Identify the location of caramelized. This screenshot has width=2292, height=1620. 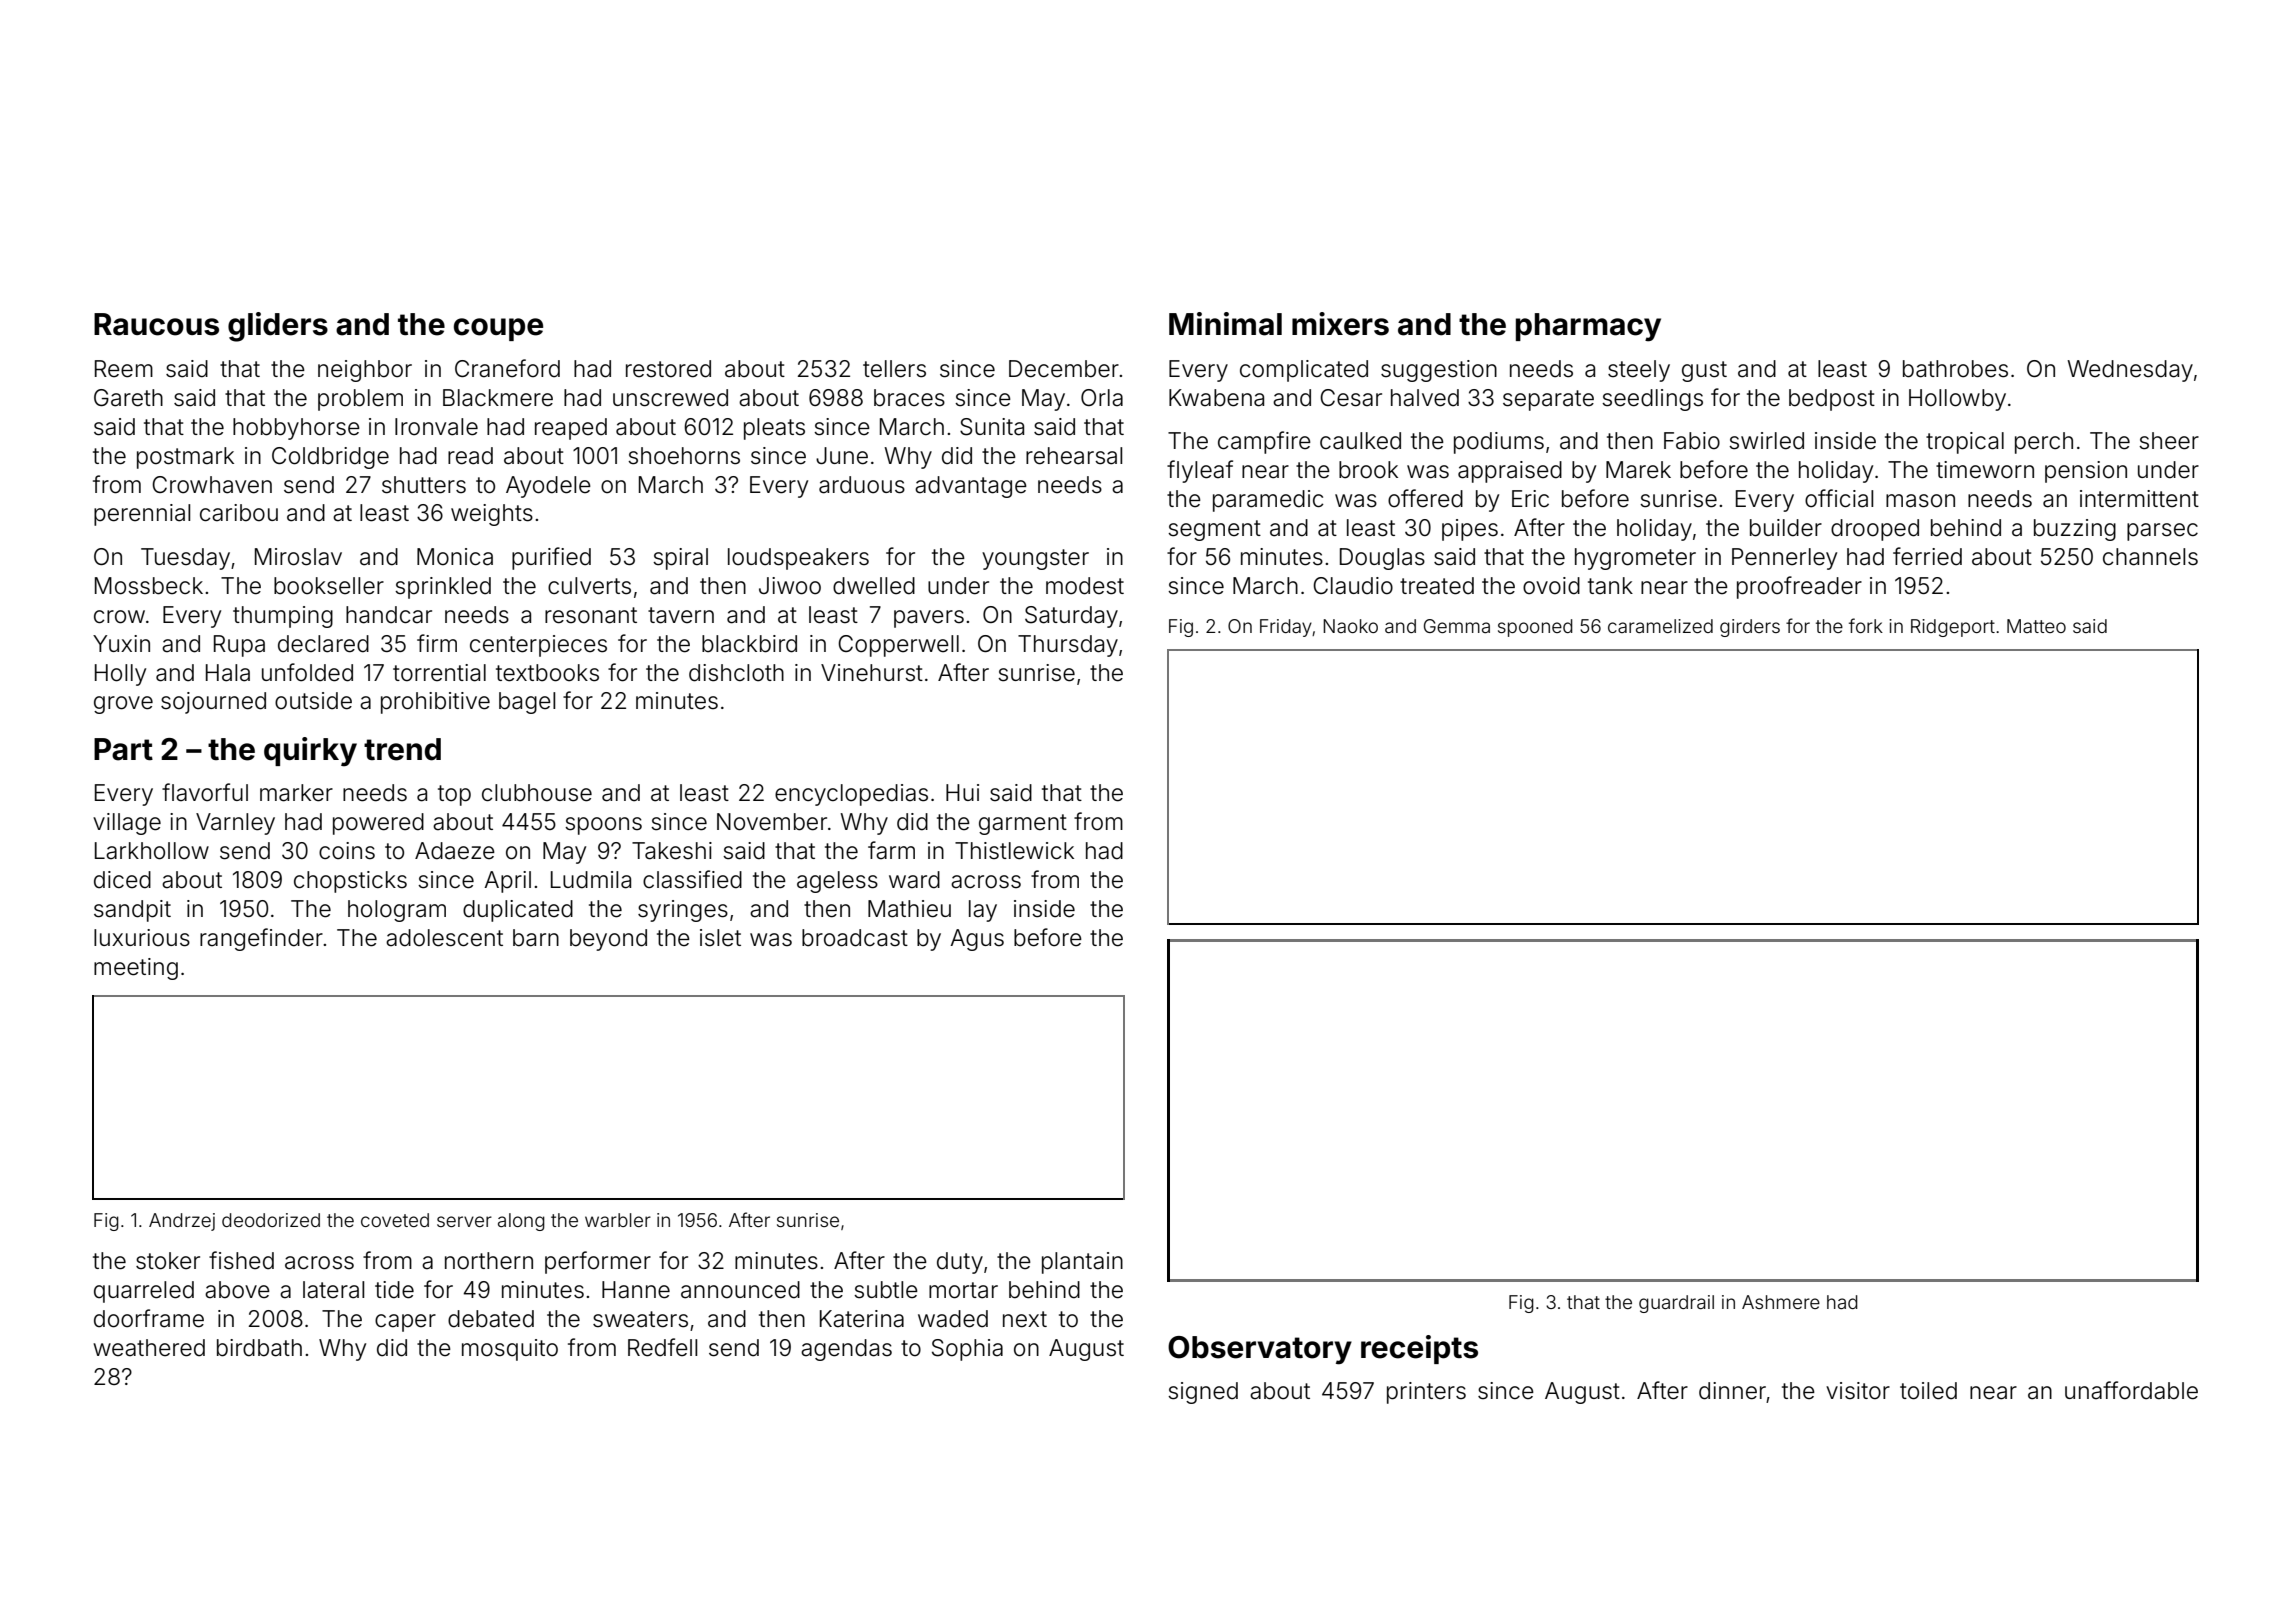
(1660, 626).
